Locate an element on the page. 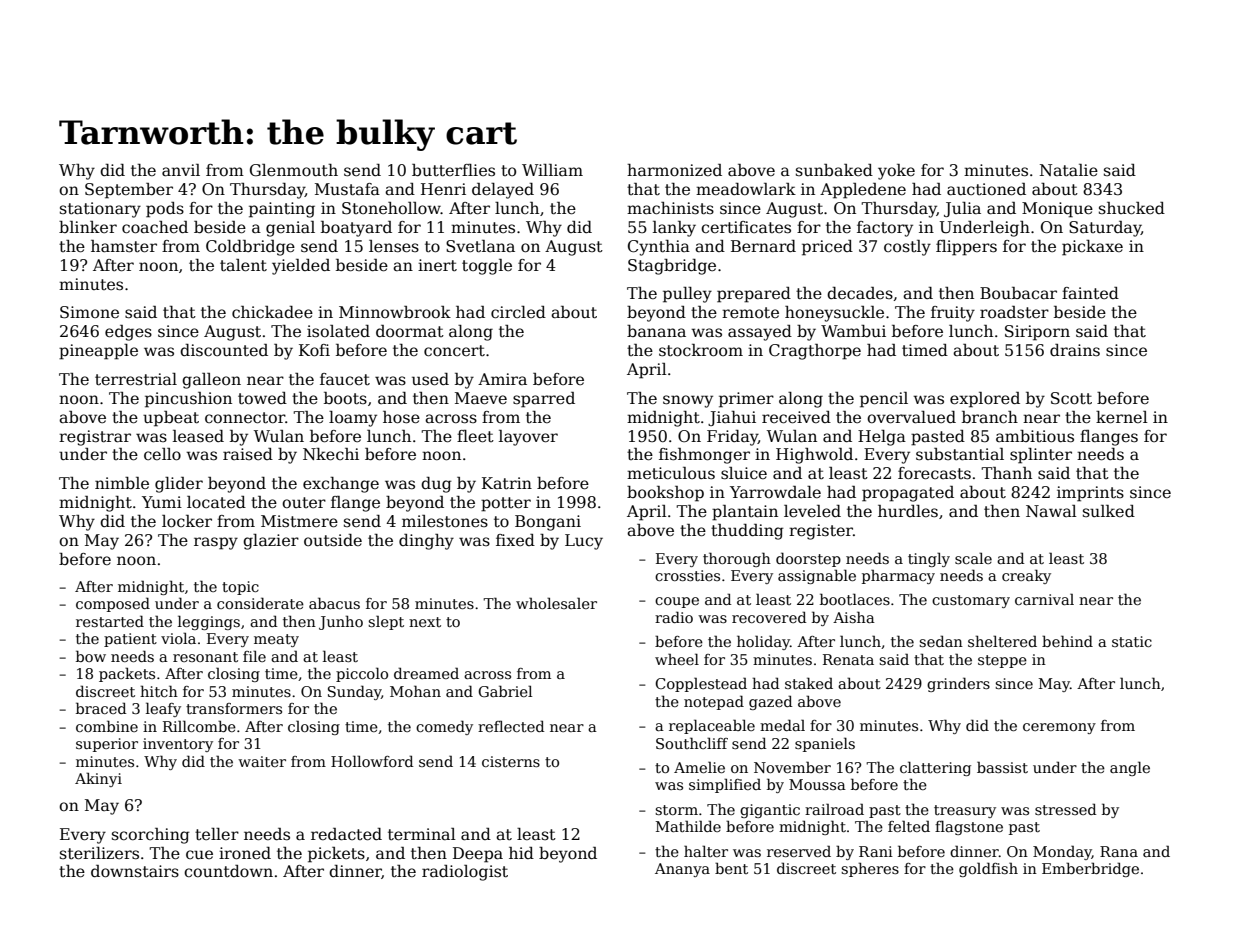 Image resolution: width=1233 pixels, height=952 pixels. raised is located at coordinates (248, 454).
